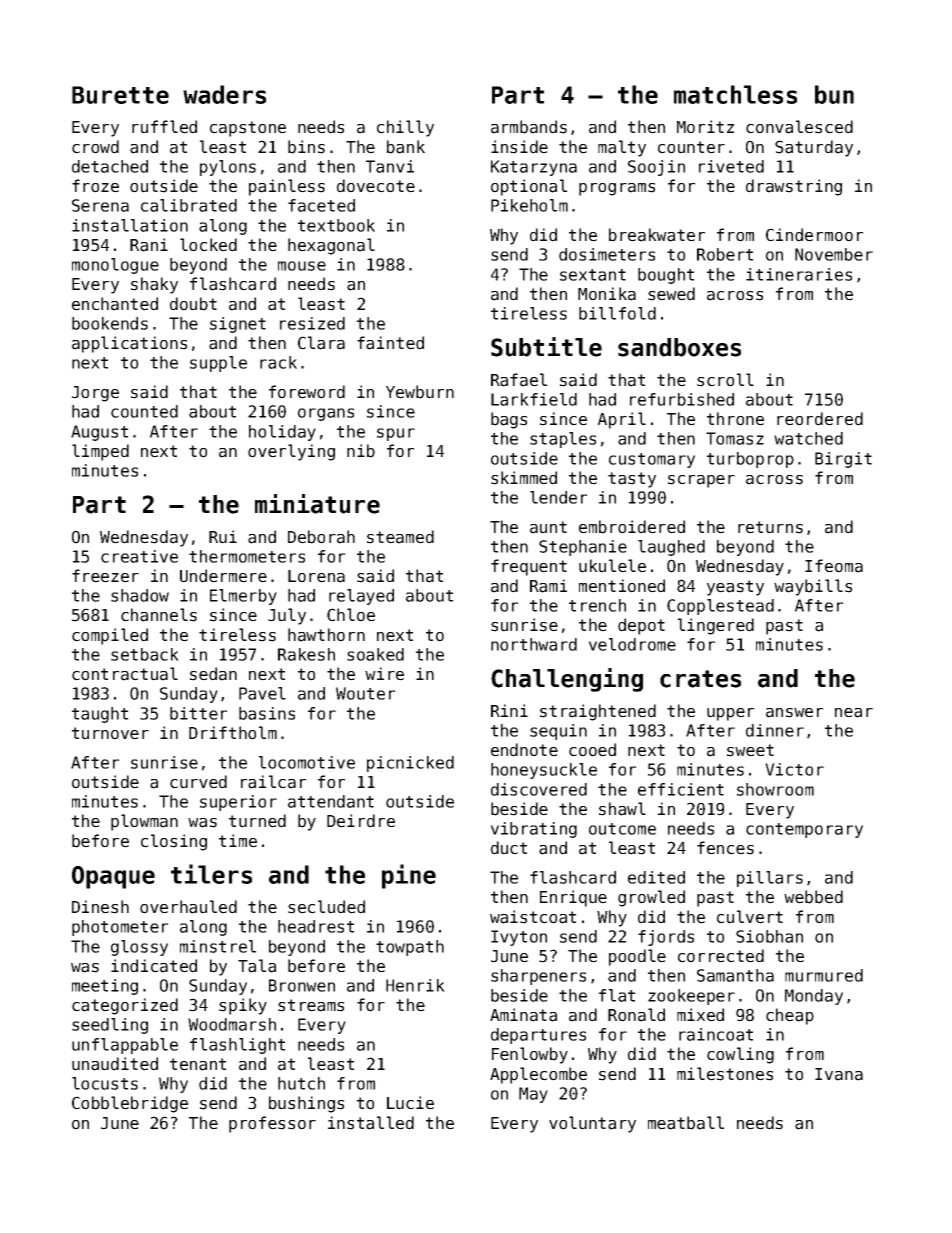 The image size is (952, 1233). Describe the element at coordinates (652, 460) in the screenshot. I see `customary` at that location.
